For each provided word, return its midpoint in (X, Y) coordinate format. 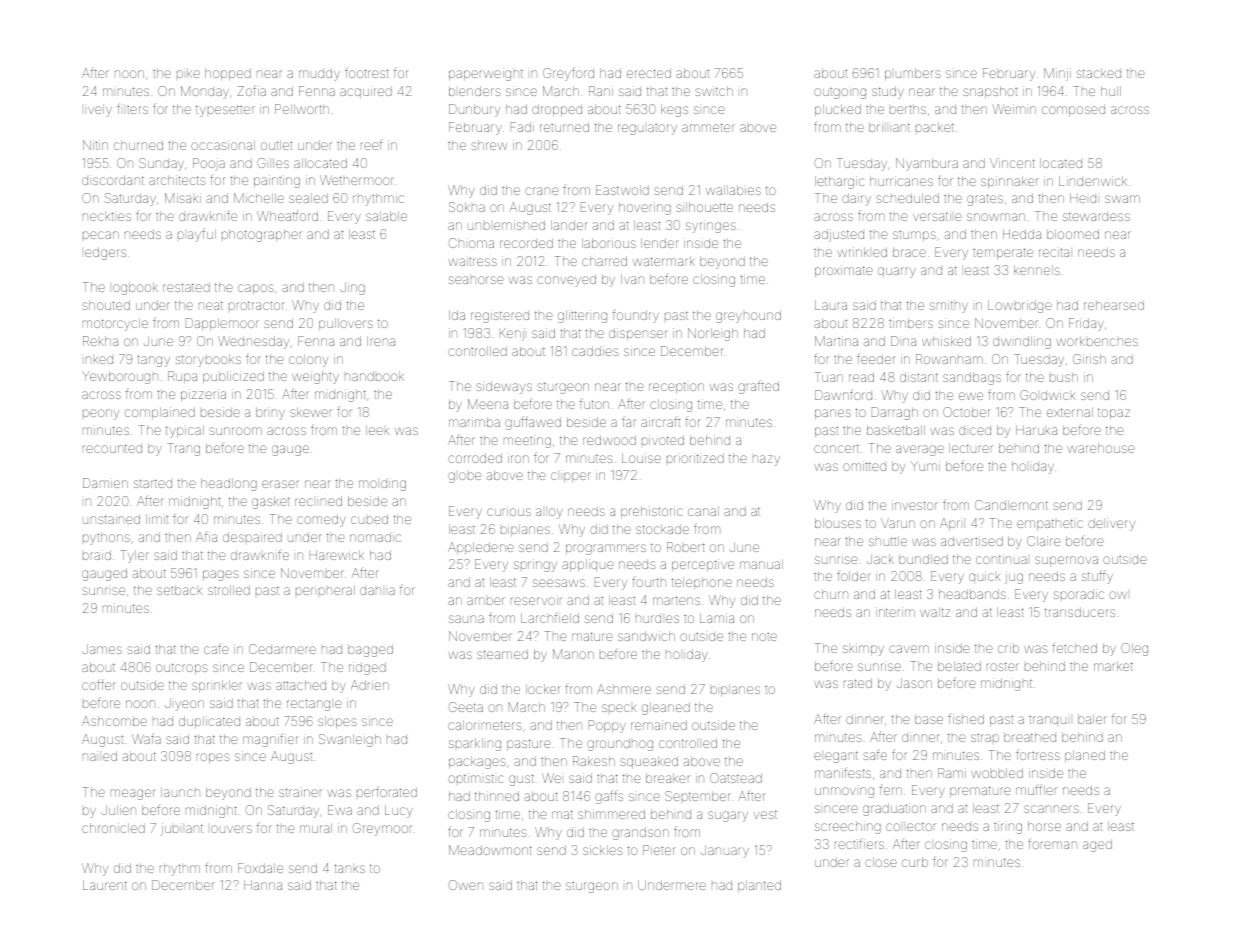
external (1070, 412)
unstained (111, 519)
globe (464, 477)
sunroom (235, 431)
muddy (319, 74)
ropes (213, 758)
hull (1111, 91)
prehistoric (651, 512)
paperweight (486, 74)
